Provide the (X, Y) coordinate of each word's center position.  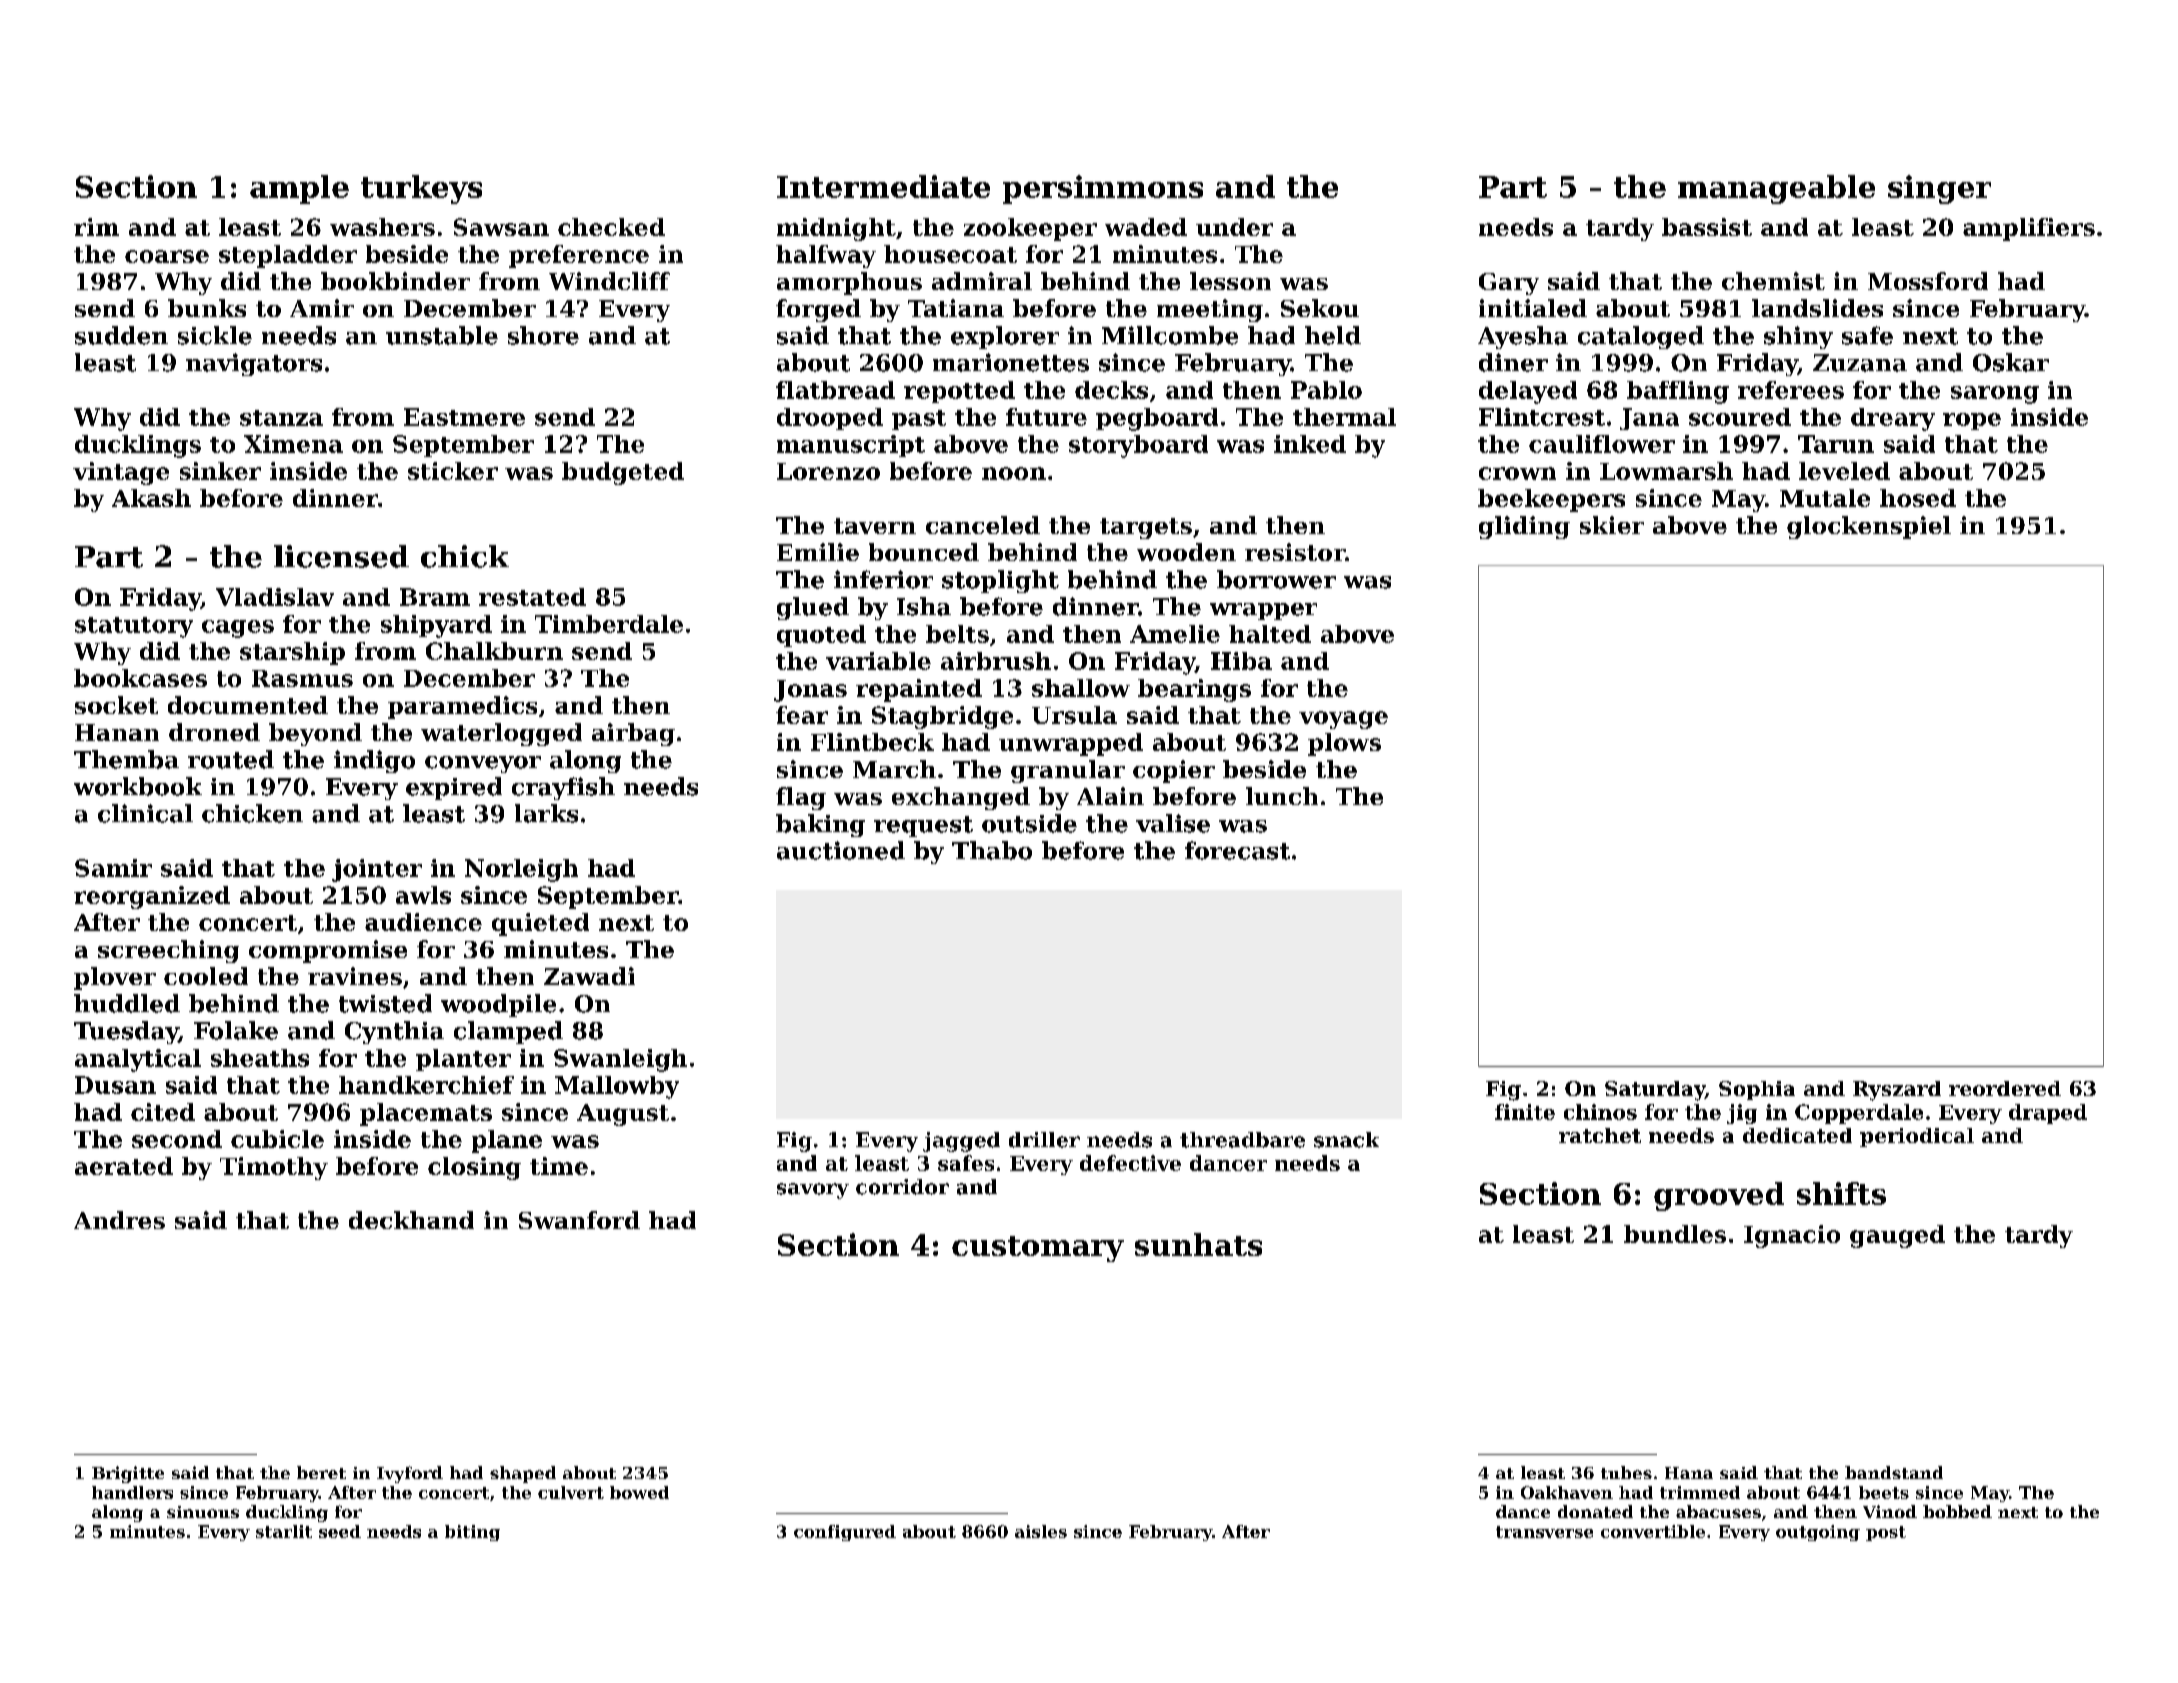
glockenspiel (1869, 527)
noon (1014, 473)
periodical (1917, 1137)
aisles (1041, 1531)
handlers (132, 1492)
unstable (442, 335)
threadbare (1242, 1140)
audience (423, 922)
